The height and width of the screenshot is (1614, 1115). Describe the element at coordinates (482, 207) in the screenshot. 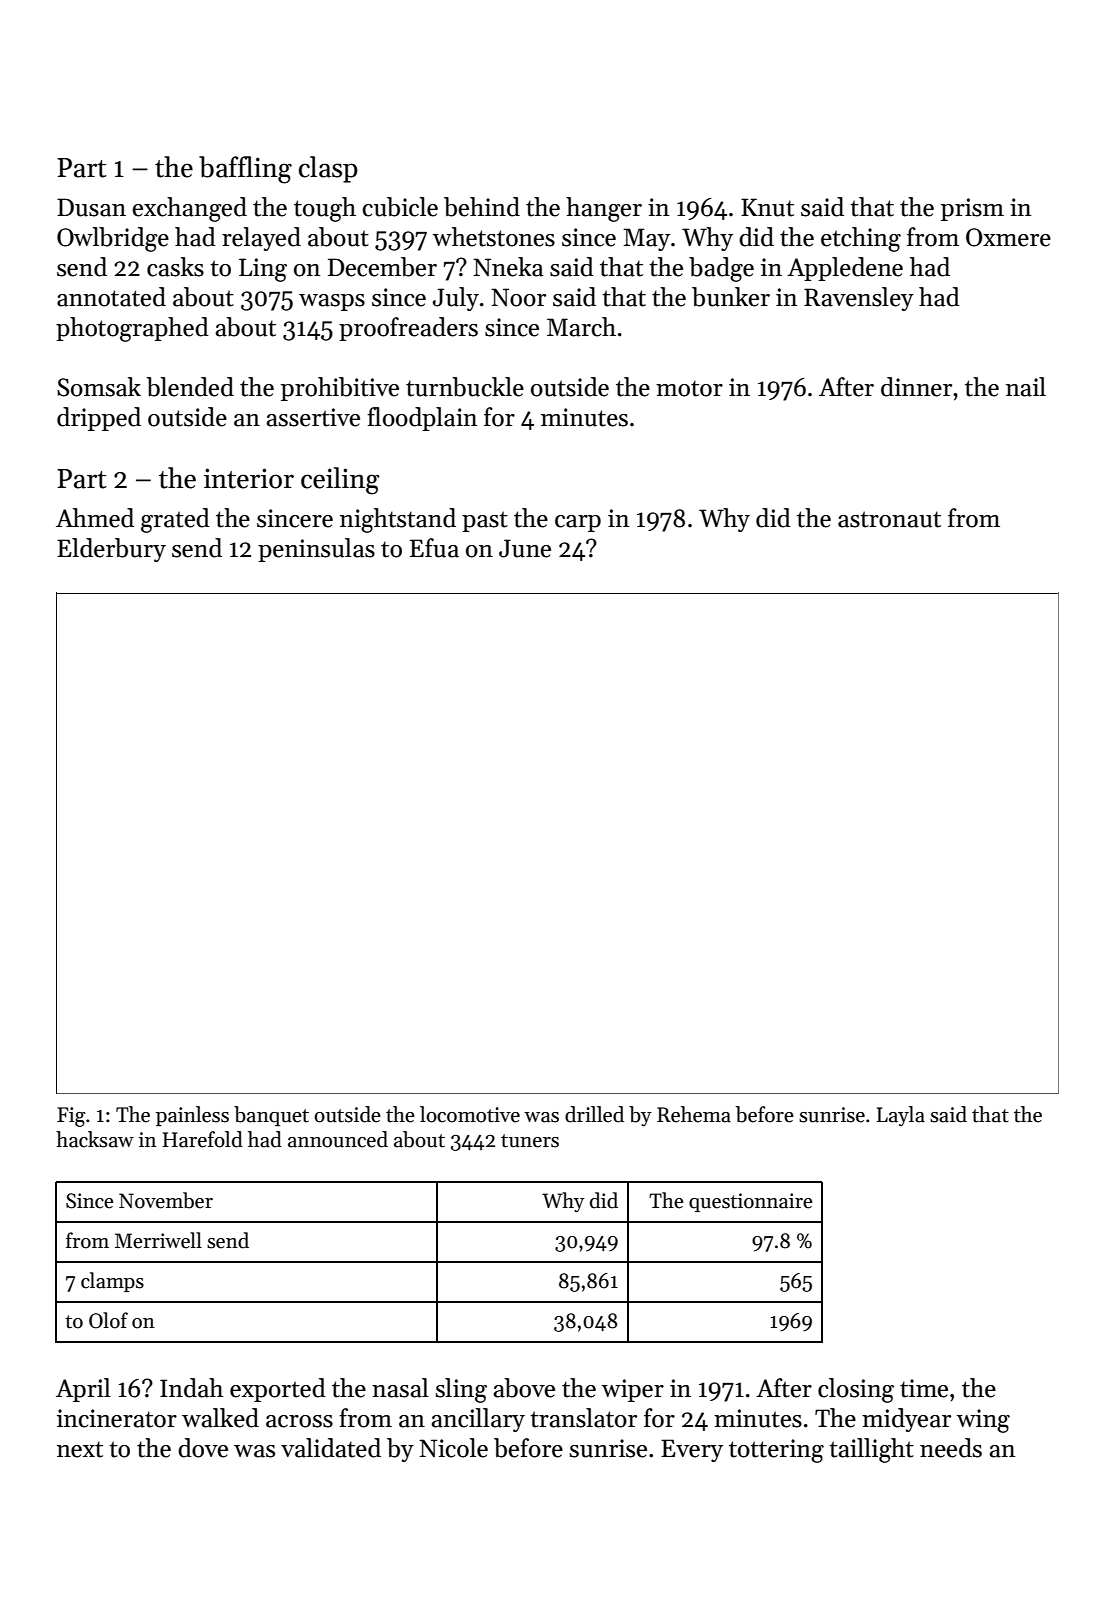

I see `behind` at that location.
